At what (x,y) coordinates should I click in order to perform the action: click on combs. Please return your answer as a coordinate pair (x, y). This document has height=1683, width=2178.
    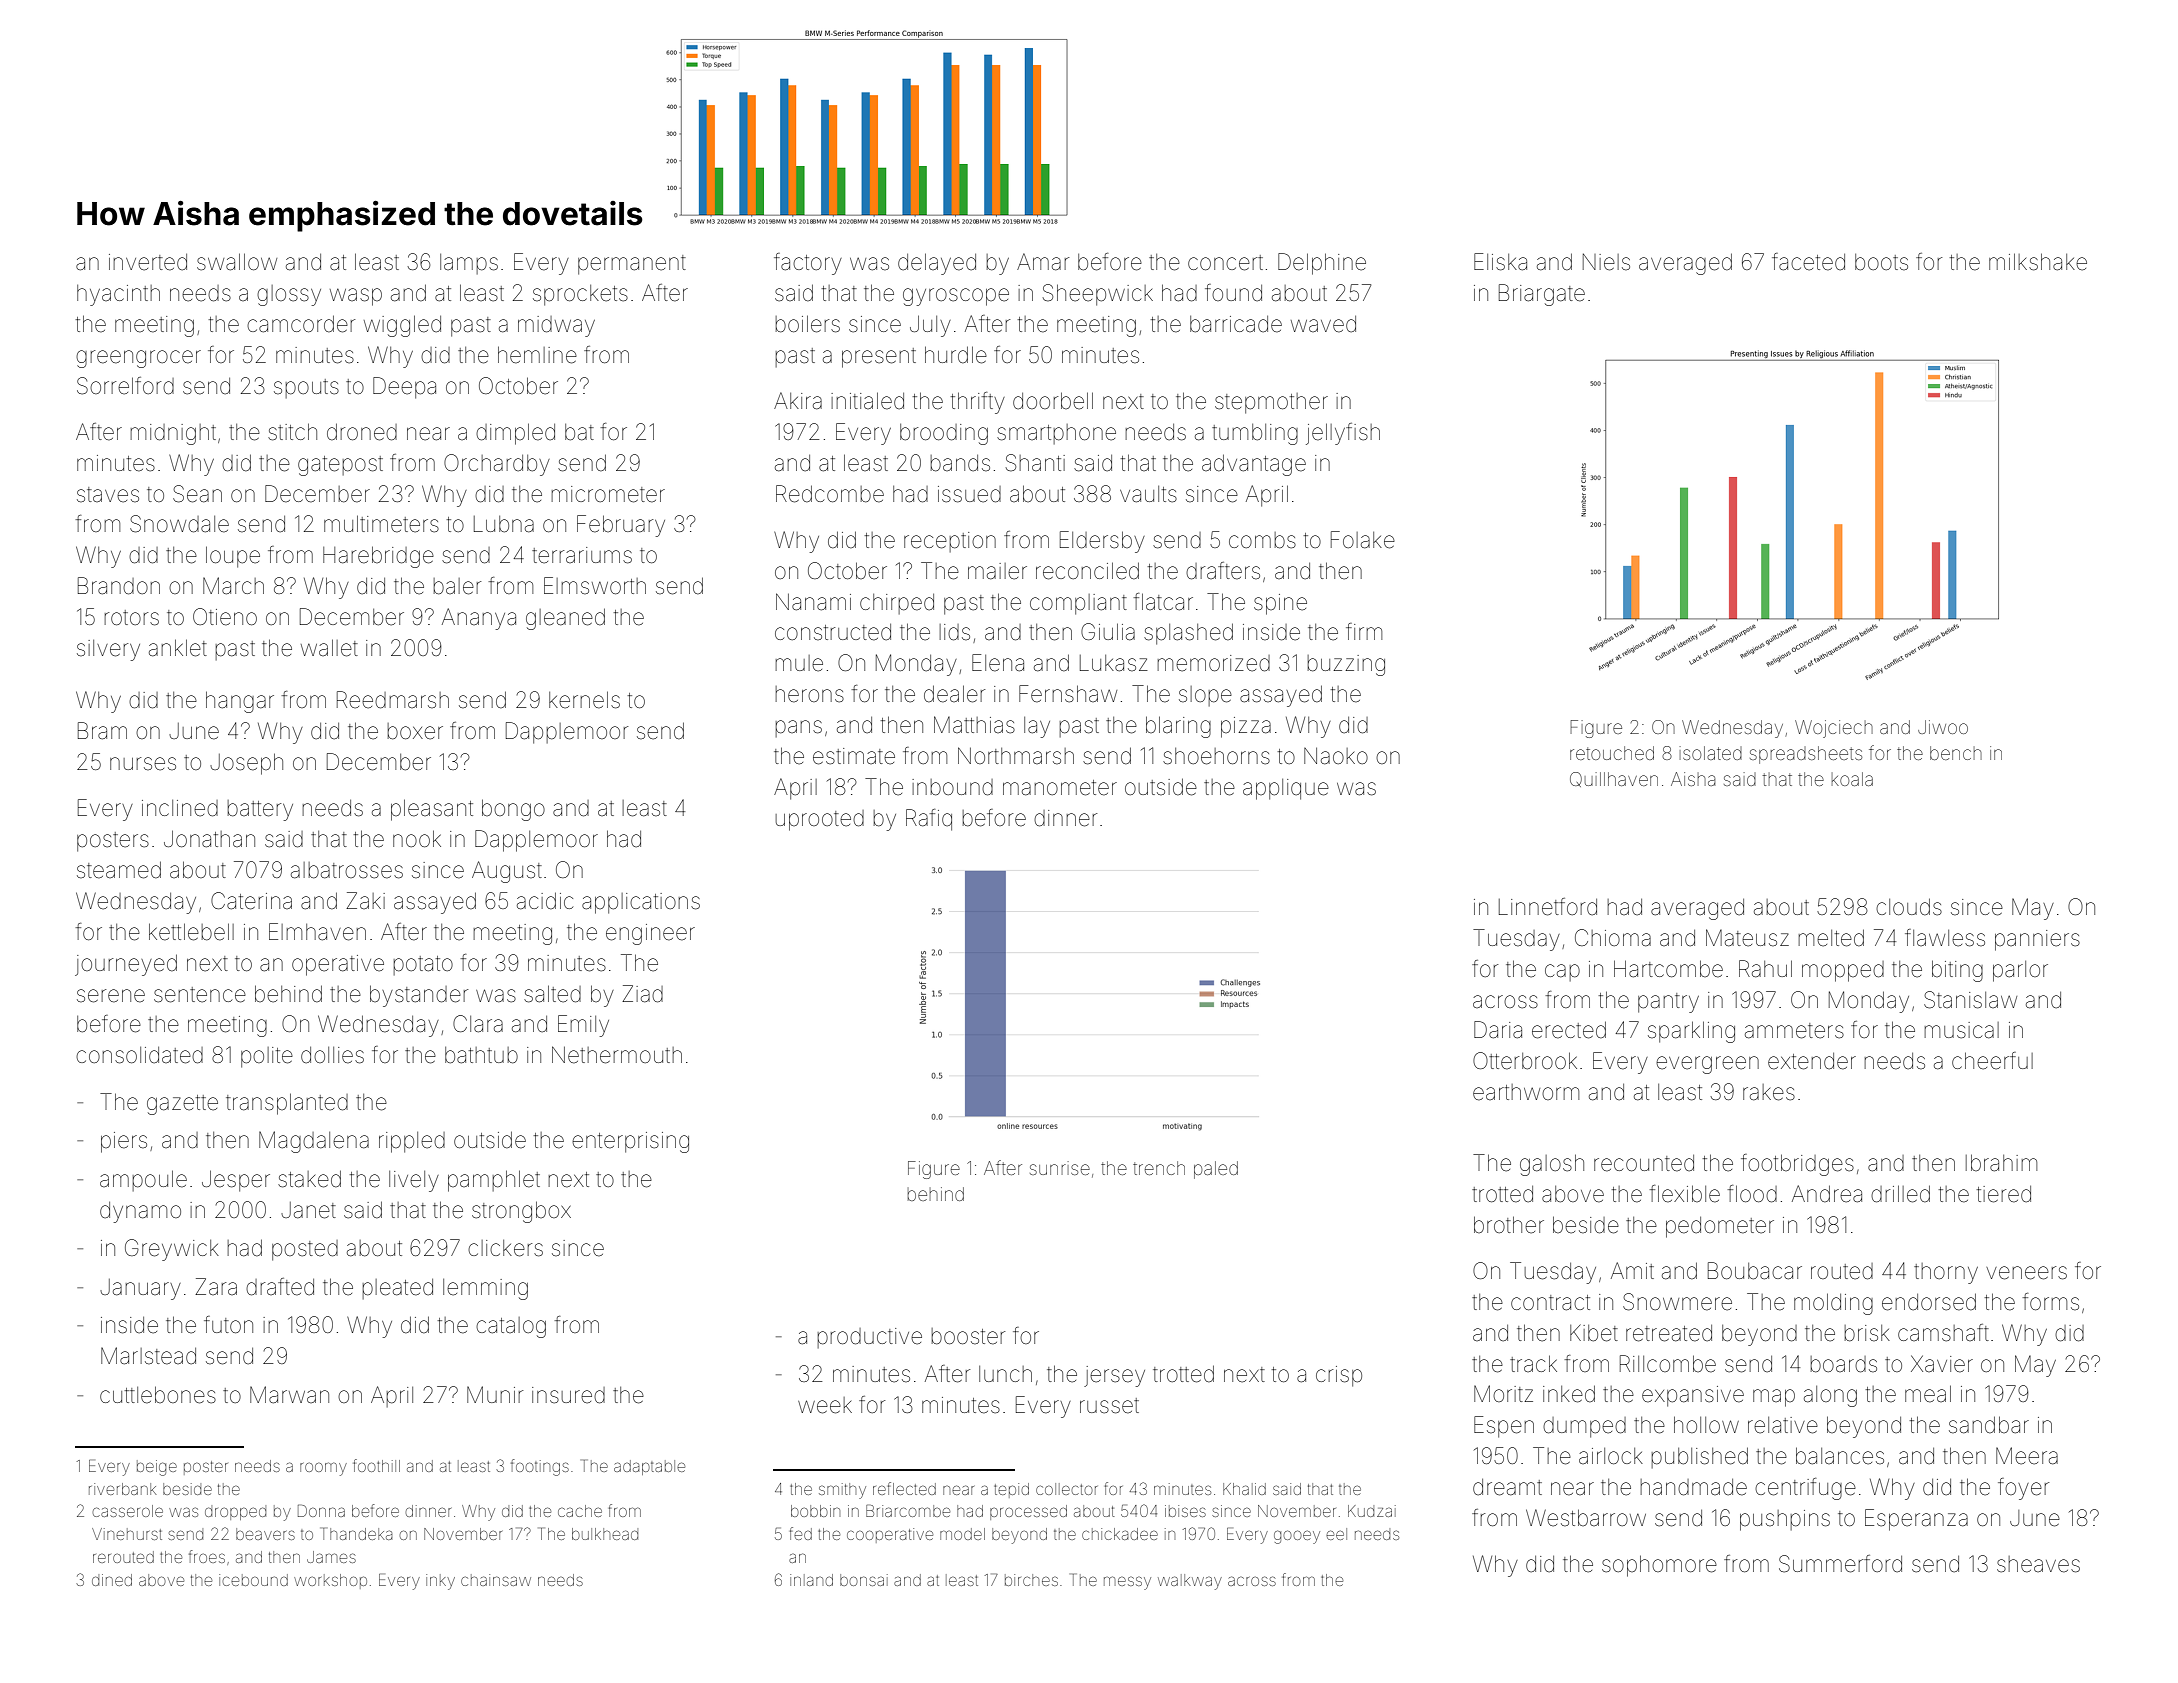
    Looking at the image, I should click on (1262, 540).
